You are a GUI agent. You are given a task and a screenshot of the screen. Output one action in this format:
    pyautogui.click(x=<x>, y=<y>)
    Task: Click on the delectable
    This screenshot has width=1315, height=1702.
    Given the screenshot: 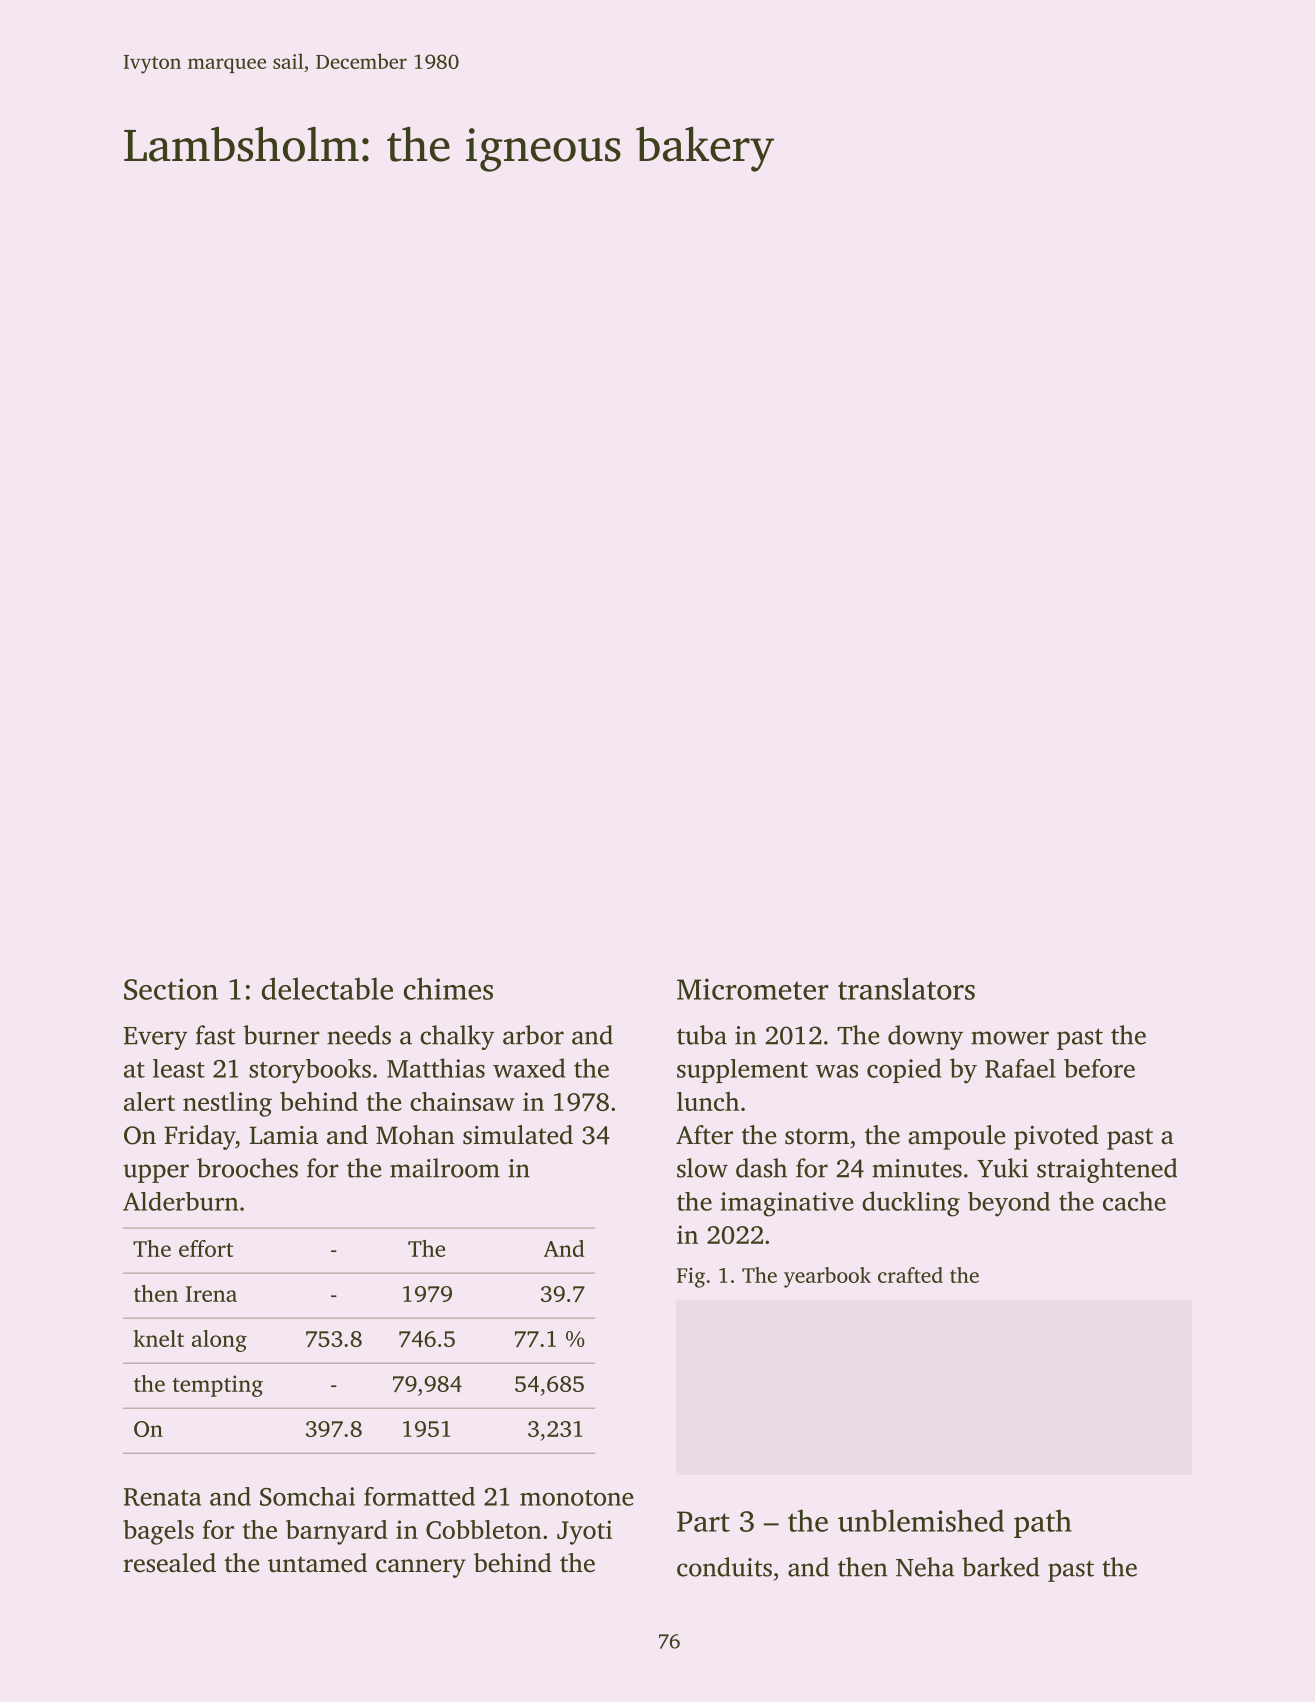 What is the action you would take?
    pyautogui.click(x=327, y=988)
